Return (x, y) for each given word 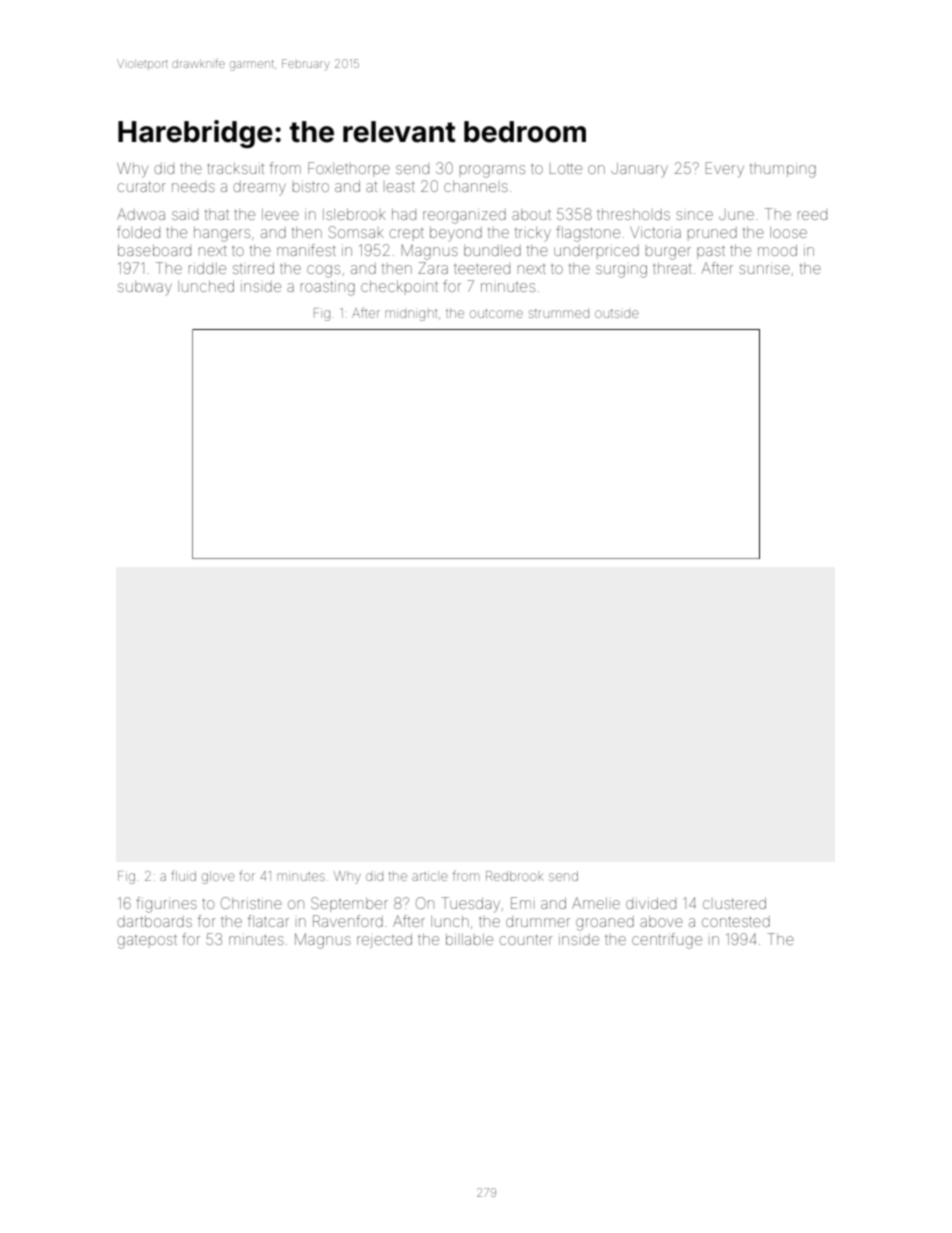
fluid (183, 875)
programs (492, 171)
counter (526, 939)
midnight (411, 315)
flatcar (268, 921)
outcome (496, 313)
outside (617, 313)
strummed (559, 313)
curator (142, 186)
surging (621, 271)
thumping (783, 171)
